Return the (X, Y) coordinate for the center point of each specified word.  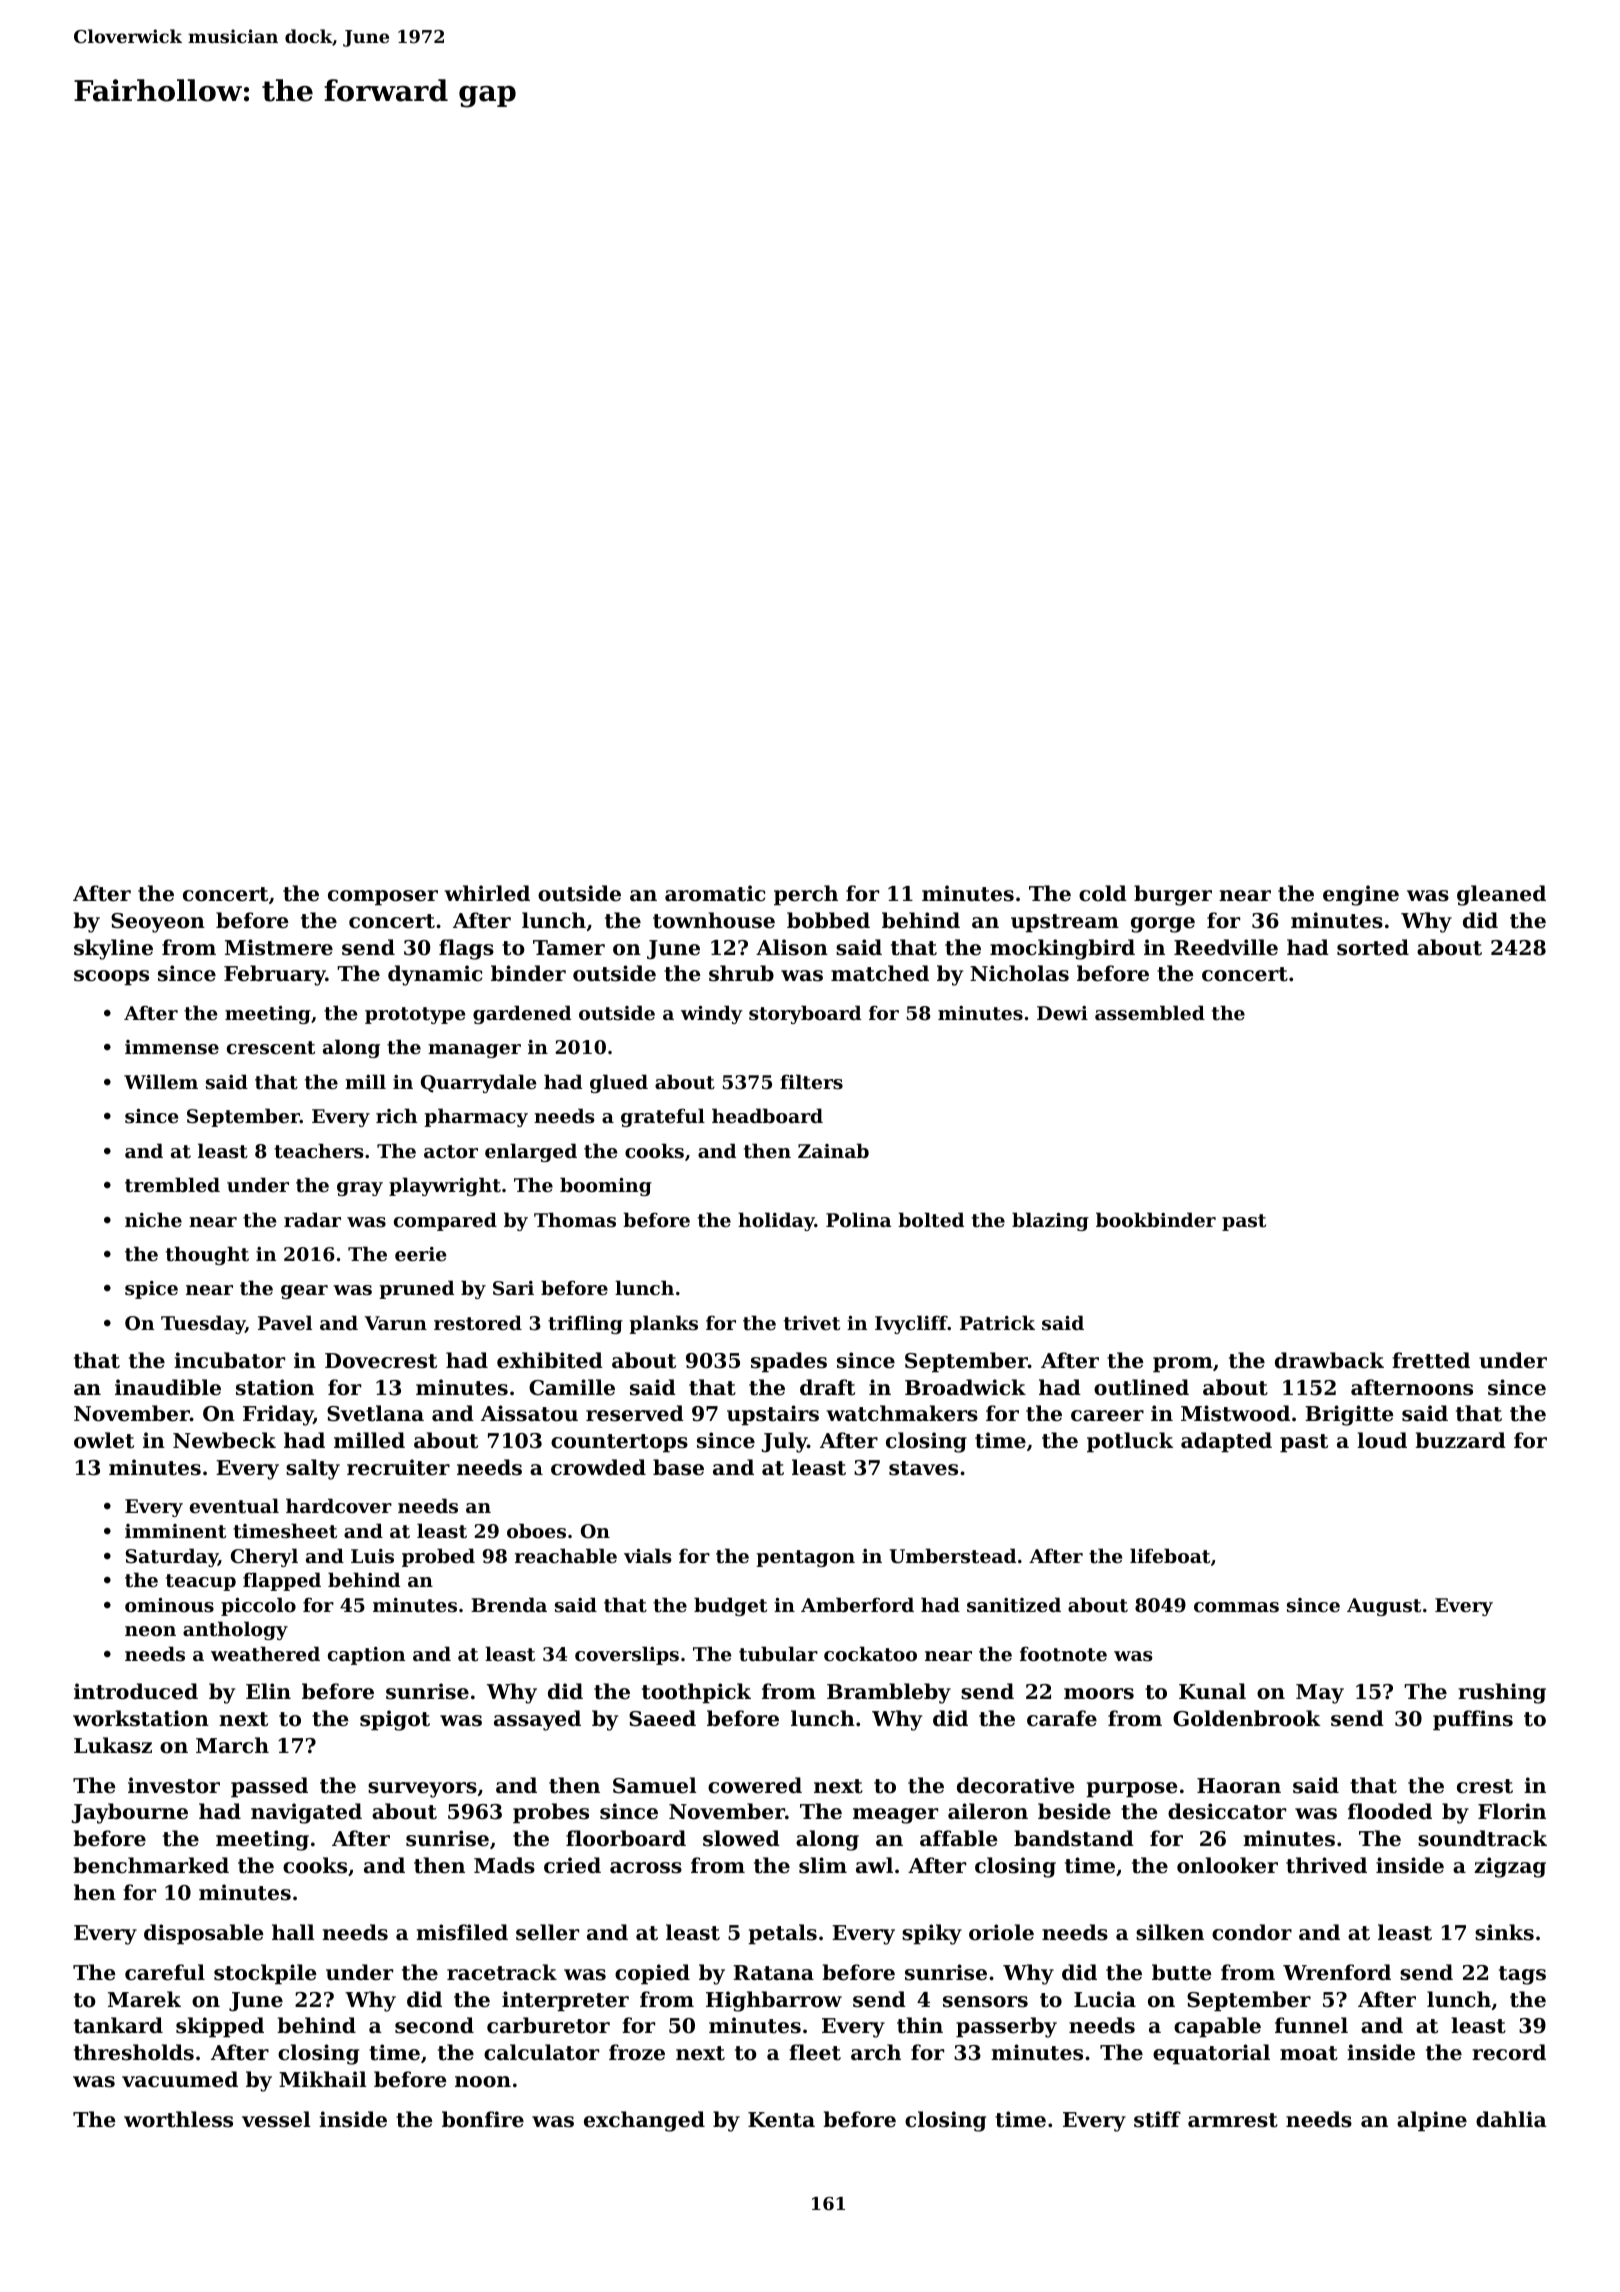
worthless (178, 2119)
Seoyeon (158, 923)
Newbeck (224, 1440)
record (1509, 2052)
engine (1361, 895)
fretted (1431, 1360)
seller (547, 1932)
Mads (504, 1865)
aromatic (715, 893)
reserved (635, 1413)
